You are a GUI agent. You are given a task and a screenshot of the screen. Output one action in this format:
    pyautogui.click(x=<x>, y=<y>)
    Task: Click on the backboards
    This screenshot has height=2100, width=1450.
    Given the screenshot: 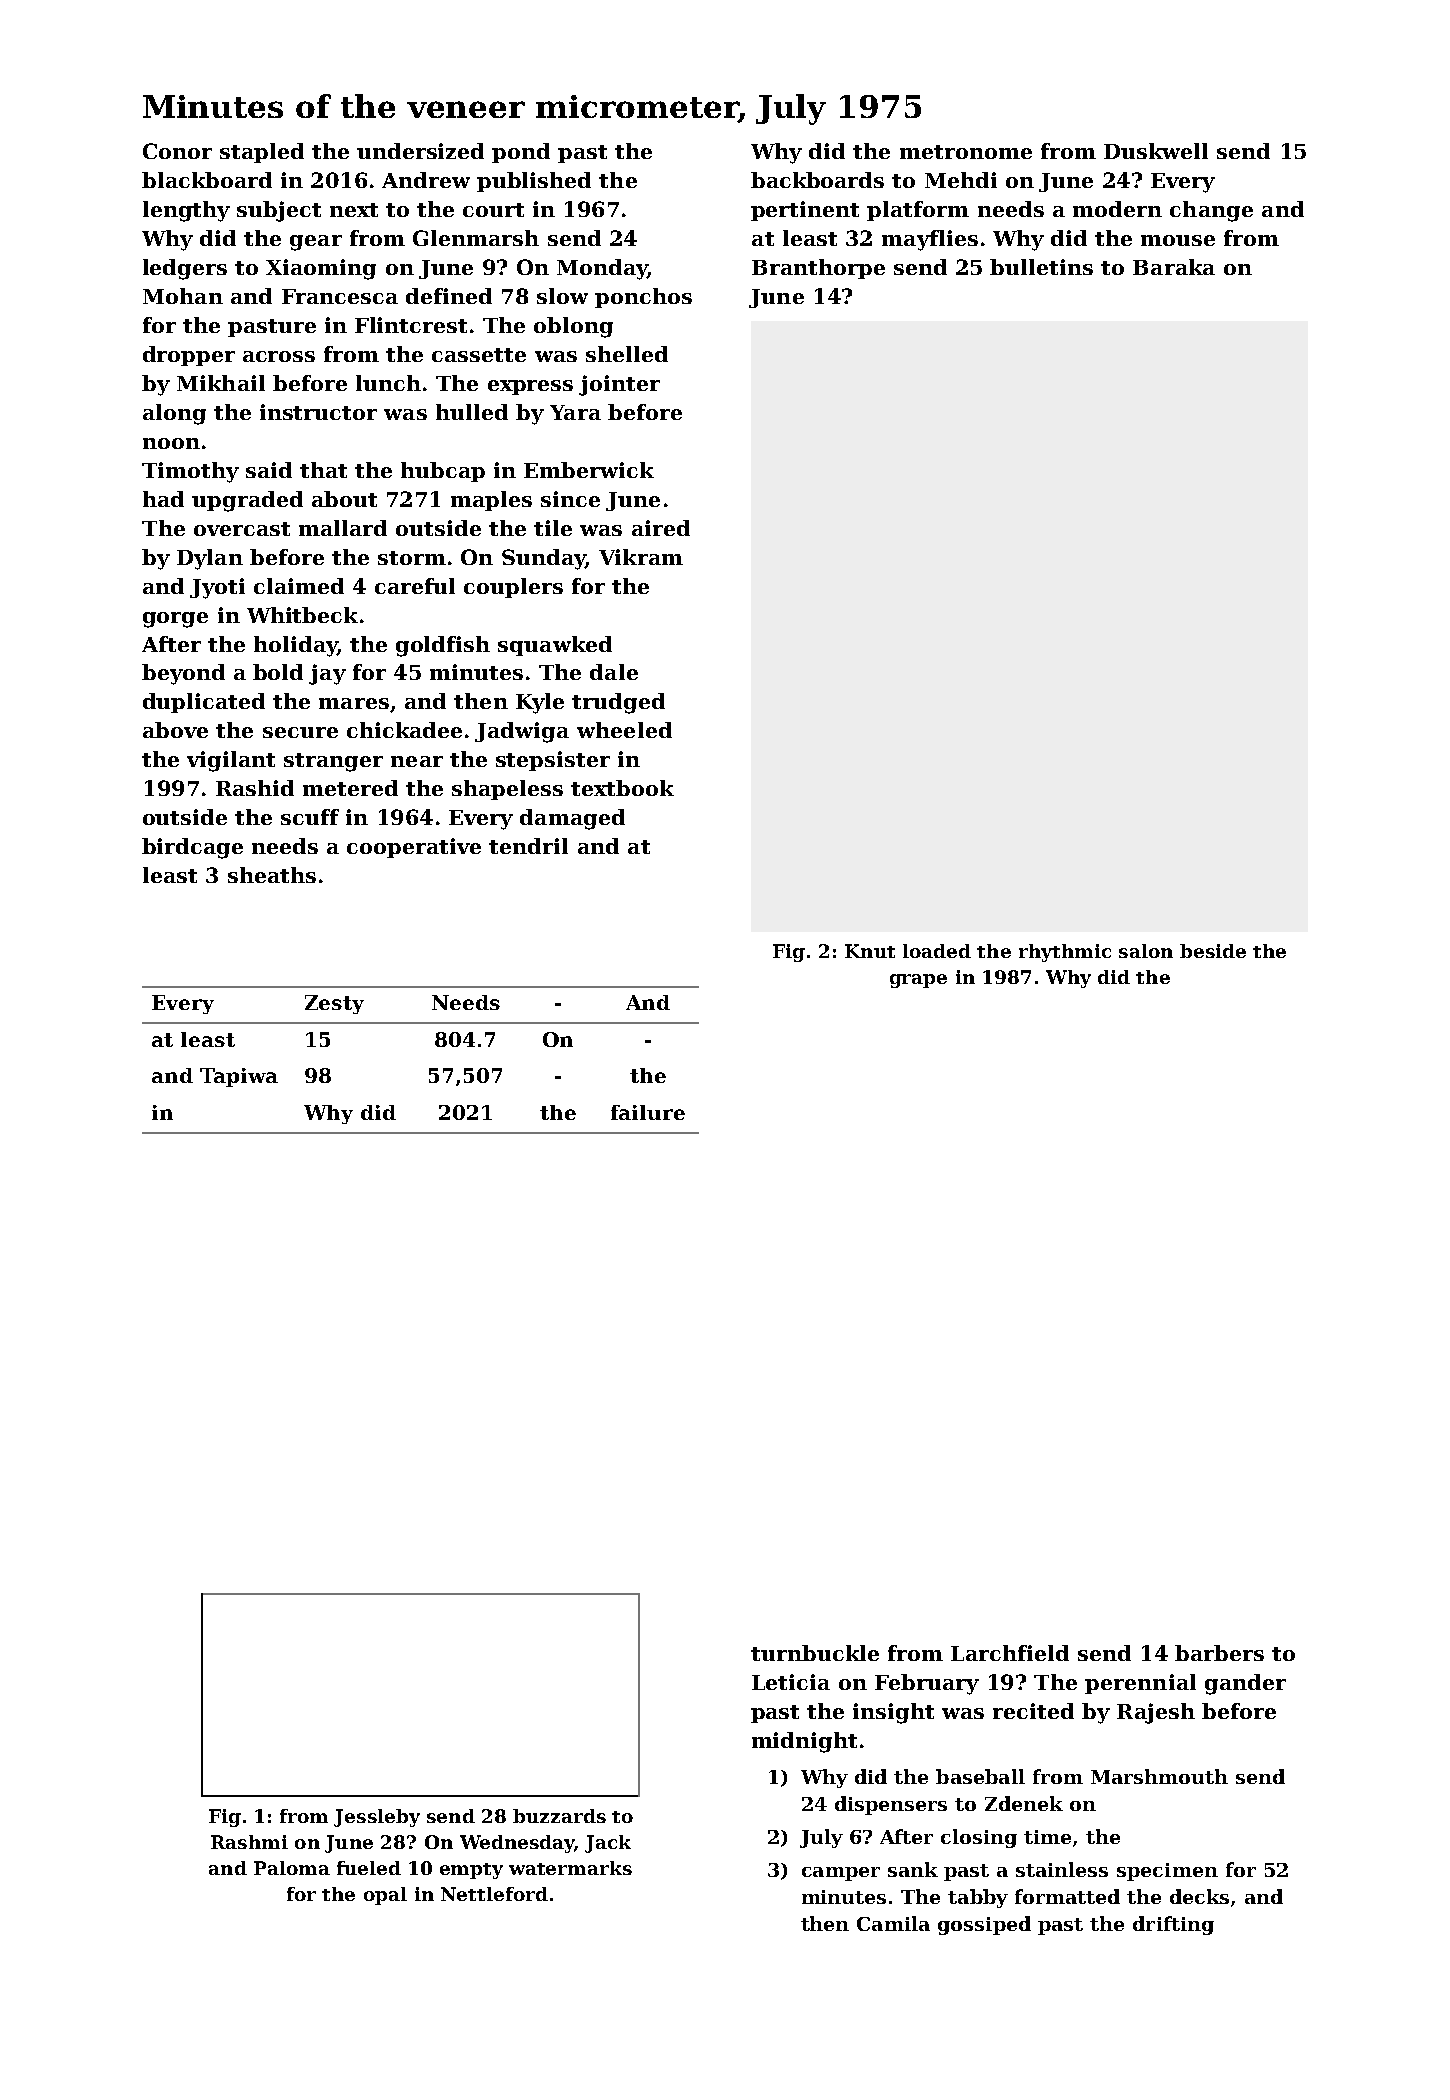 What is the action you would take?
    pyautogui.click(x=817, y=180)
